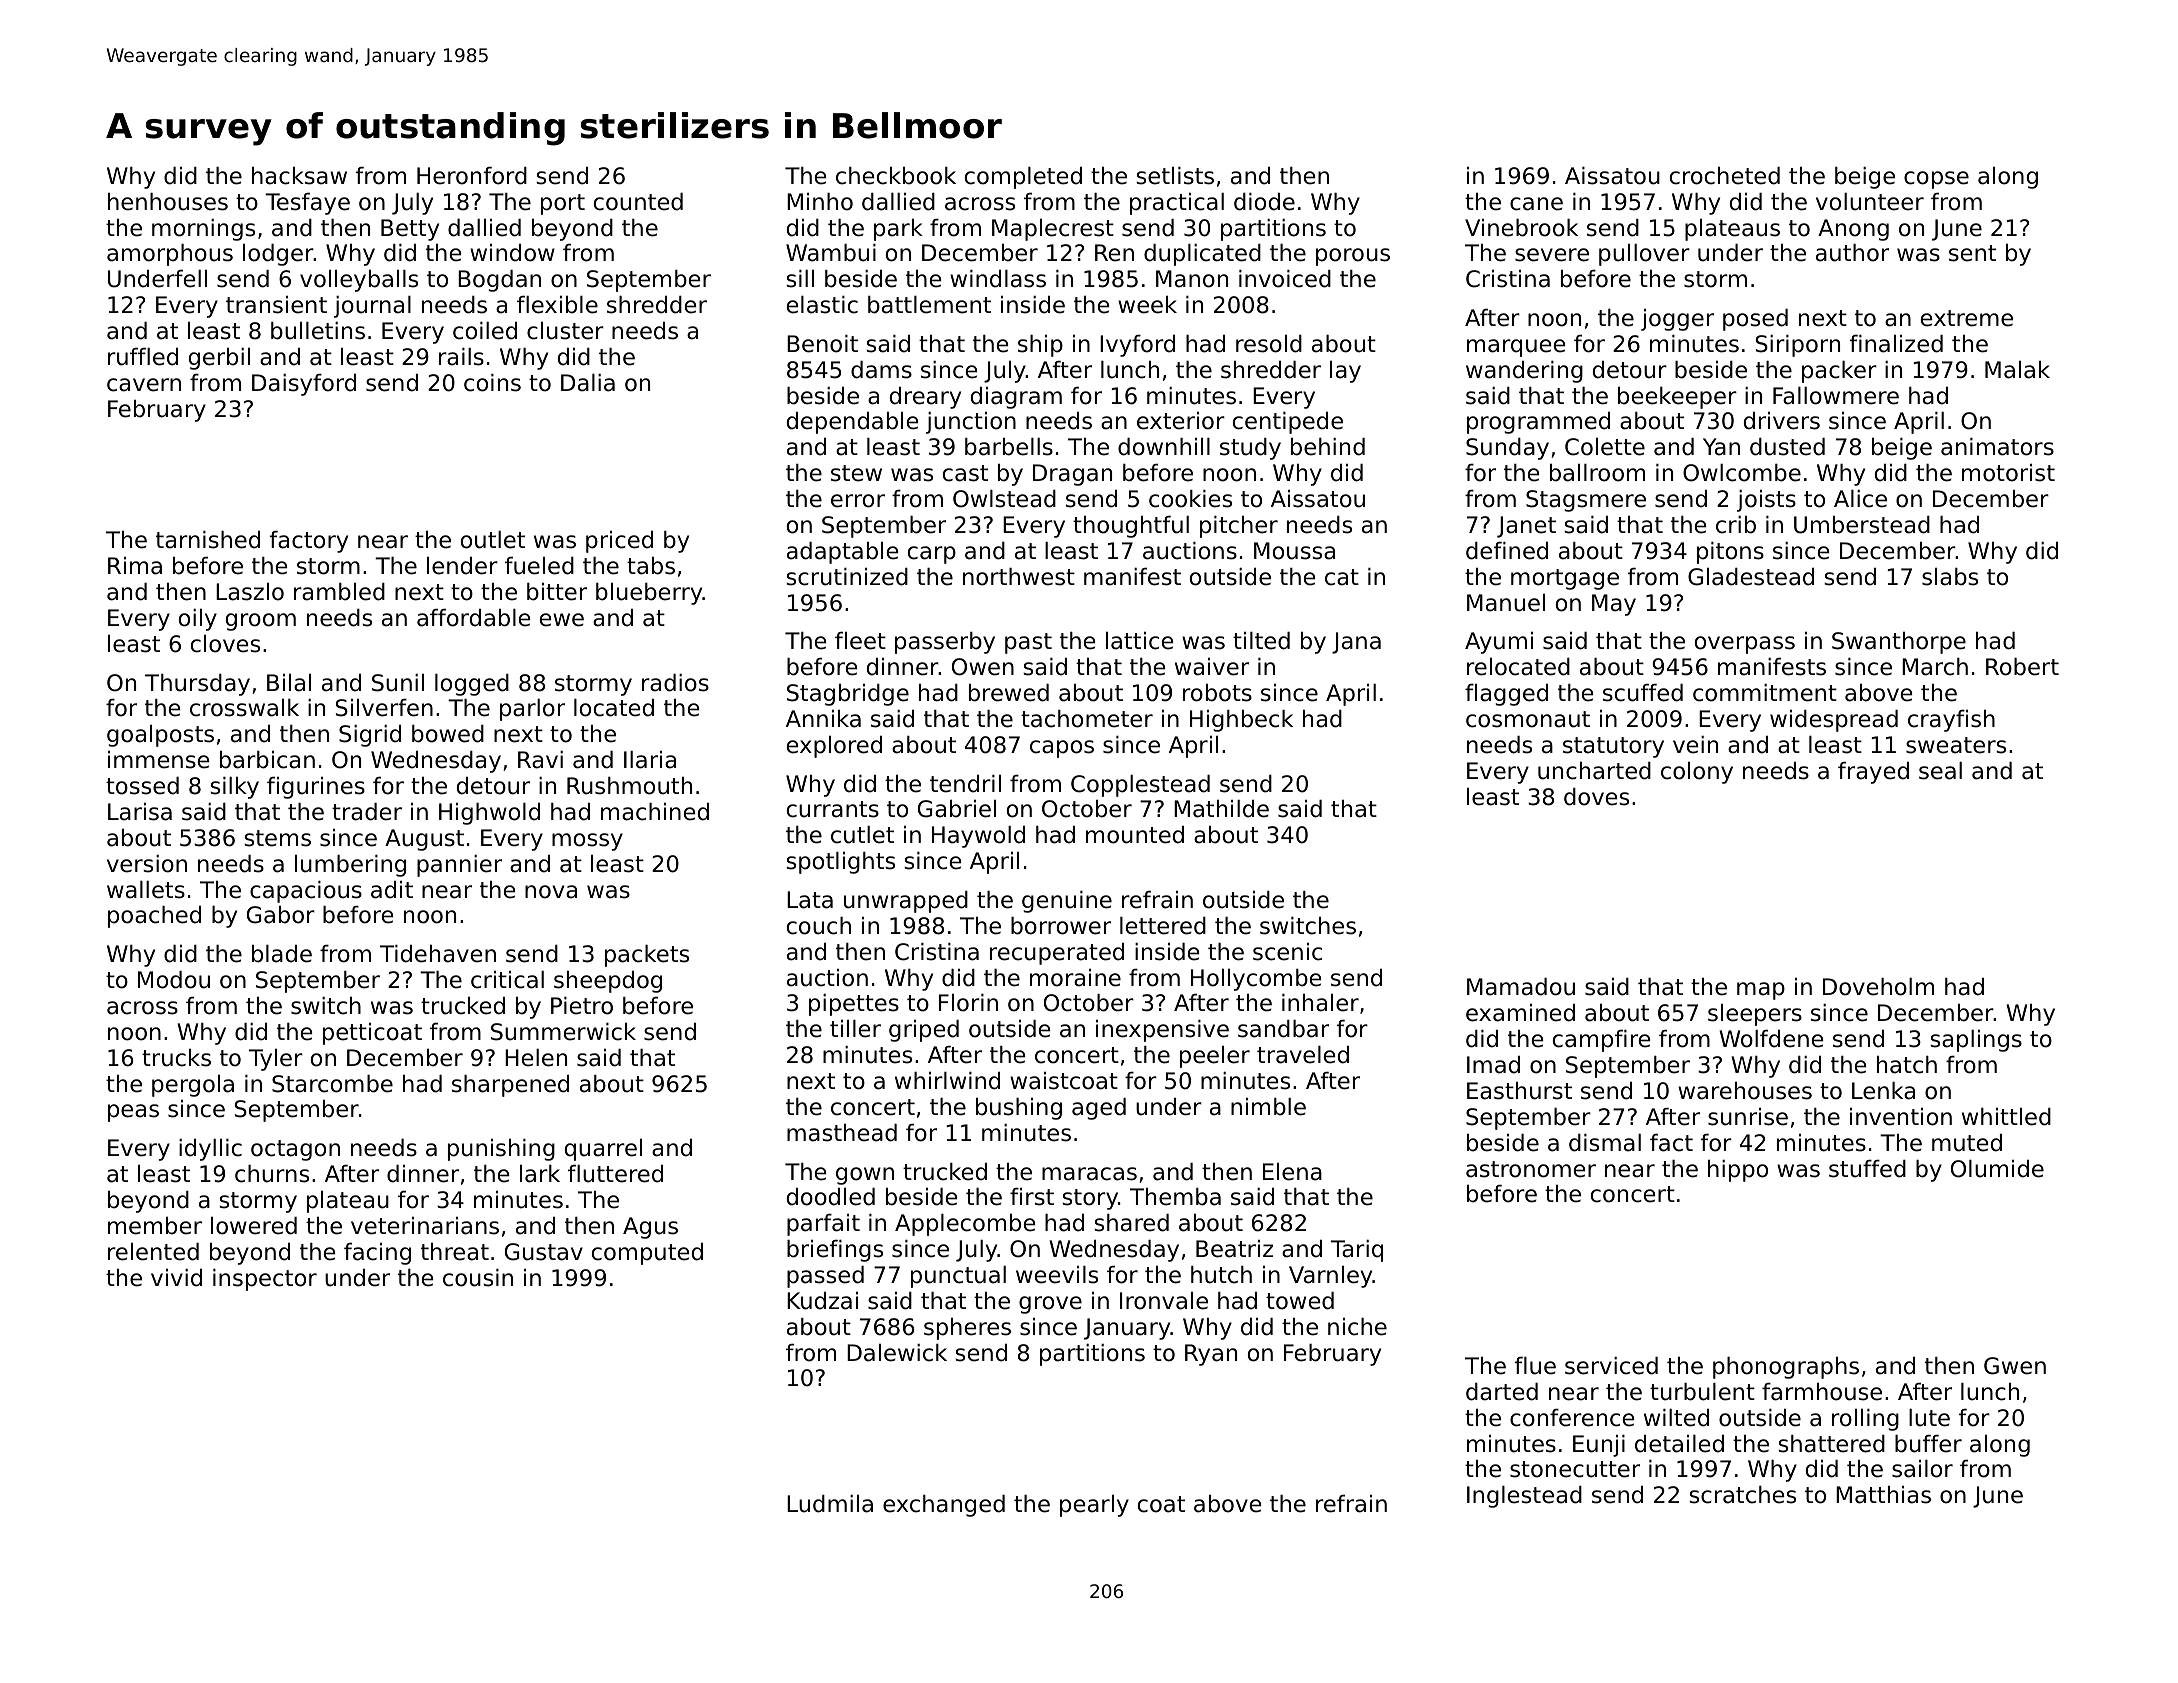 The image size is (2178, 1683). I want to click on vivid, so click(176, 1278).
